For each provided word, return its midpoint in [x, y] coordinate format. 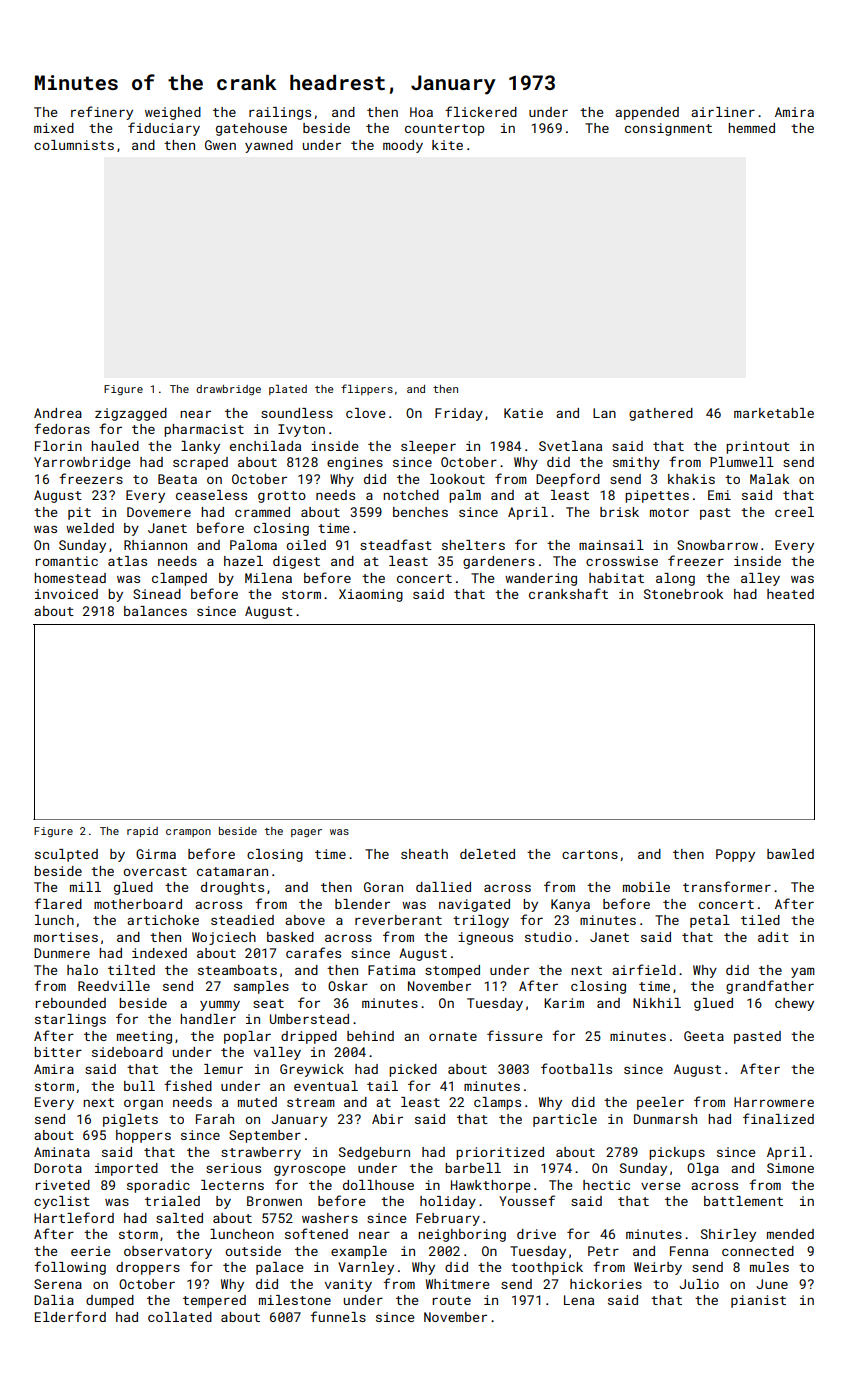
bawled [790, 854]
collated [180, 1317]
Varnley [366, 1268]
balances [155, 611]
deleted [487, 854]
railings [280, 113]
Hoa [421, 112]
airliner [723, 112]
